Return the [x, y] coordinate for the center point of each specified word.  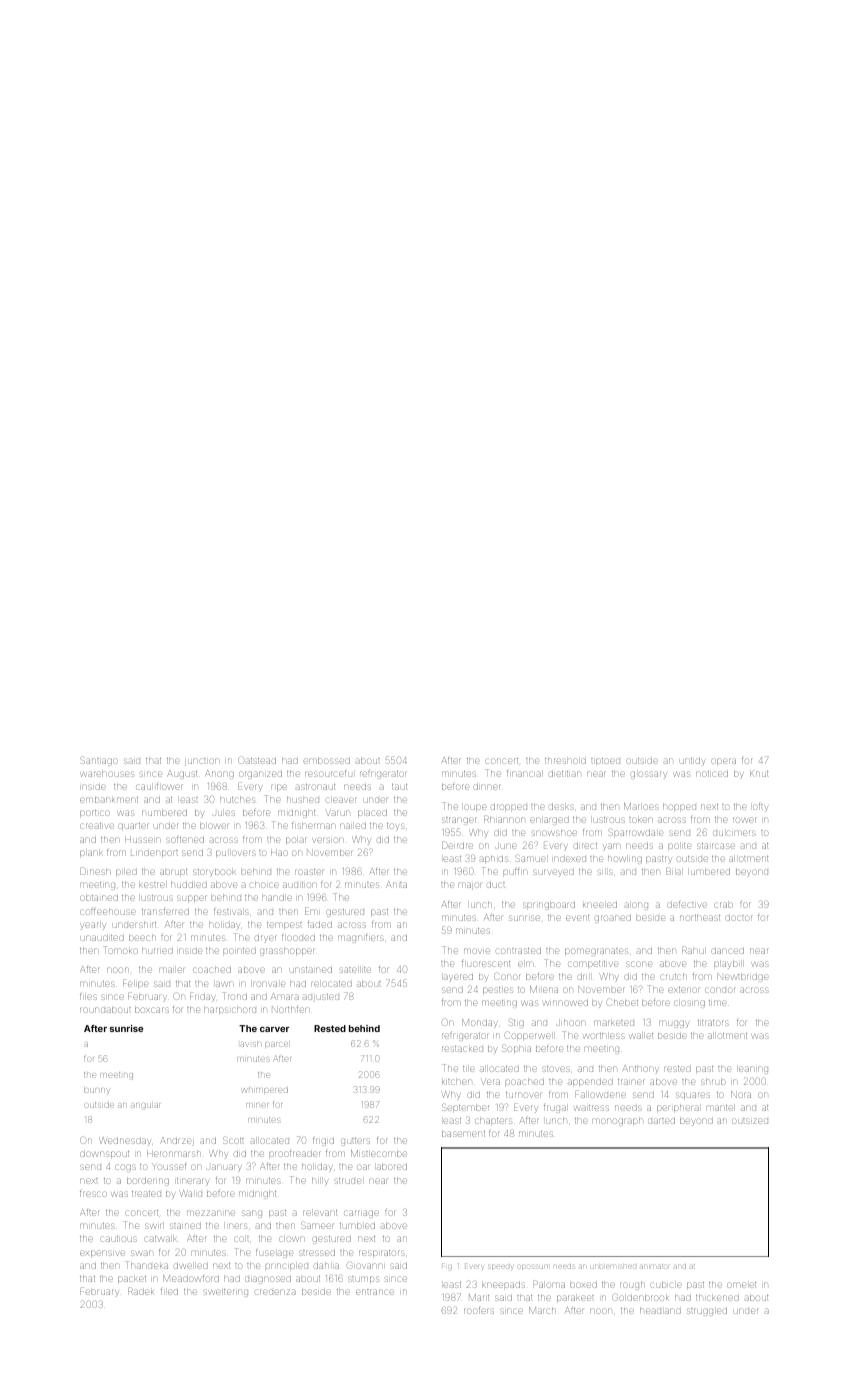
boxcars [152, 1010]
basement [463, 1134]
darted [661, 1121]
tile [468, 1069]
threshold [565, 761]
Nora [741, 1094]
